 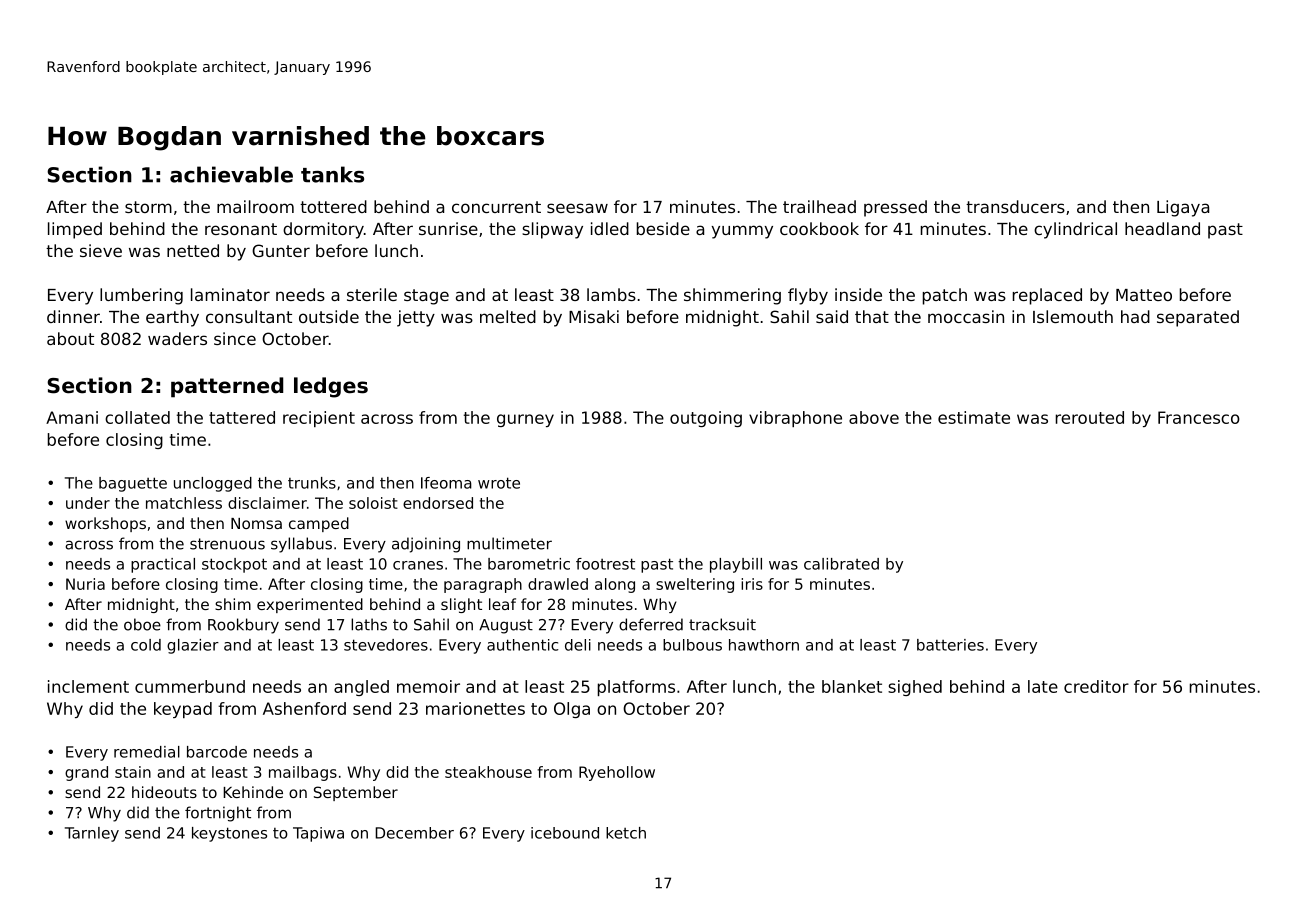 What do you see at coordinates (819, 206) in the screenshot?
I see `trailhead` at bounding box center [819, 206].
